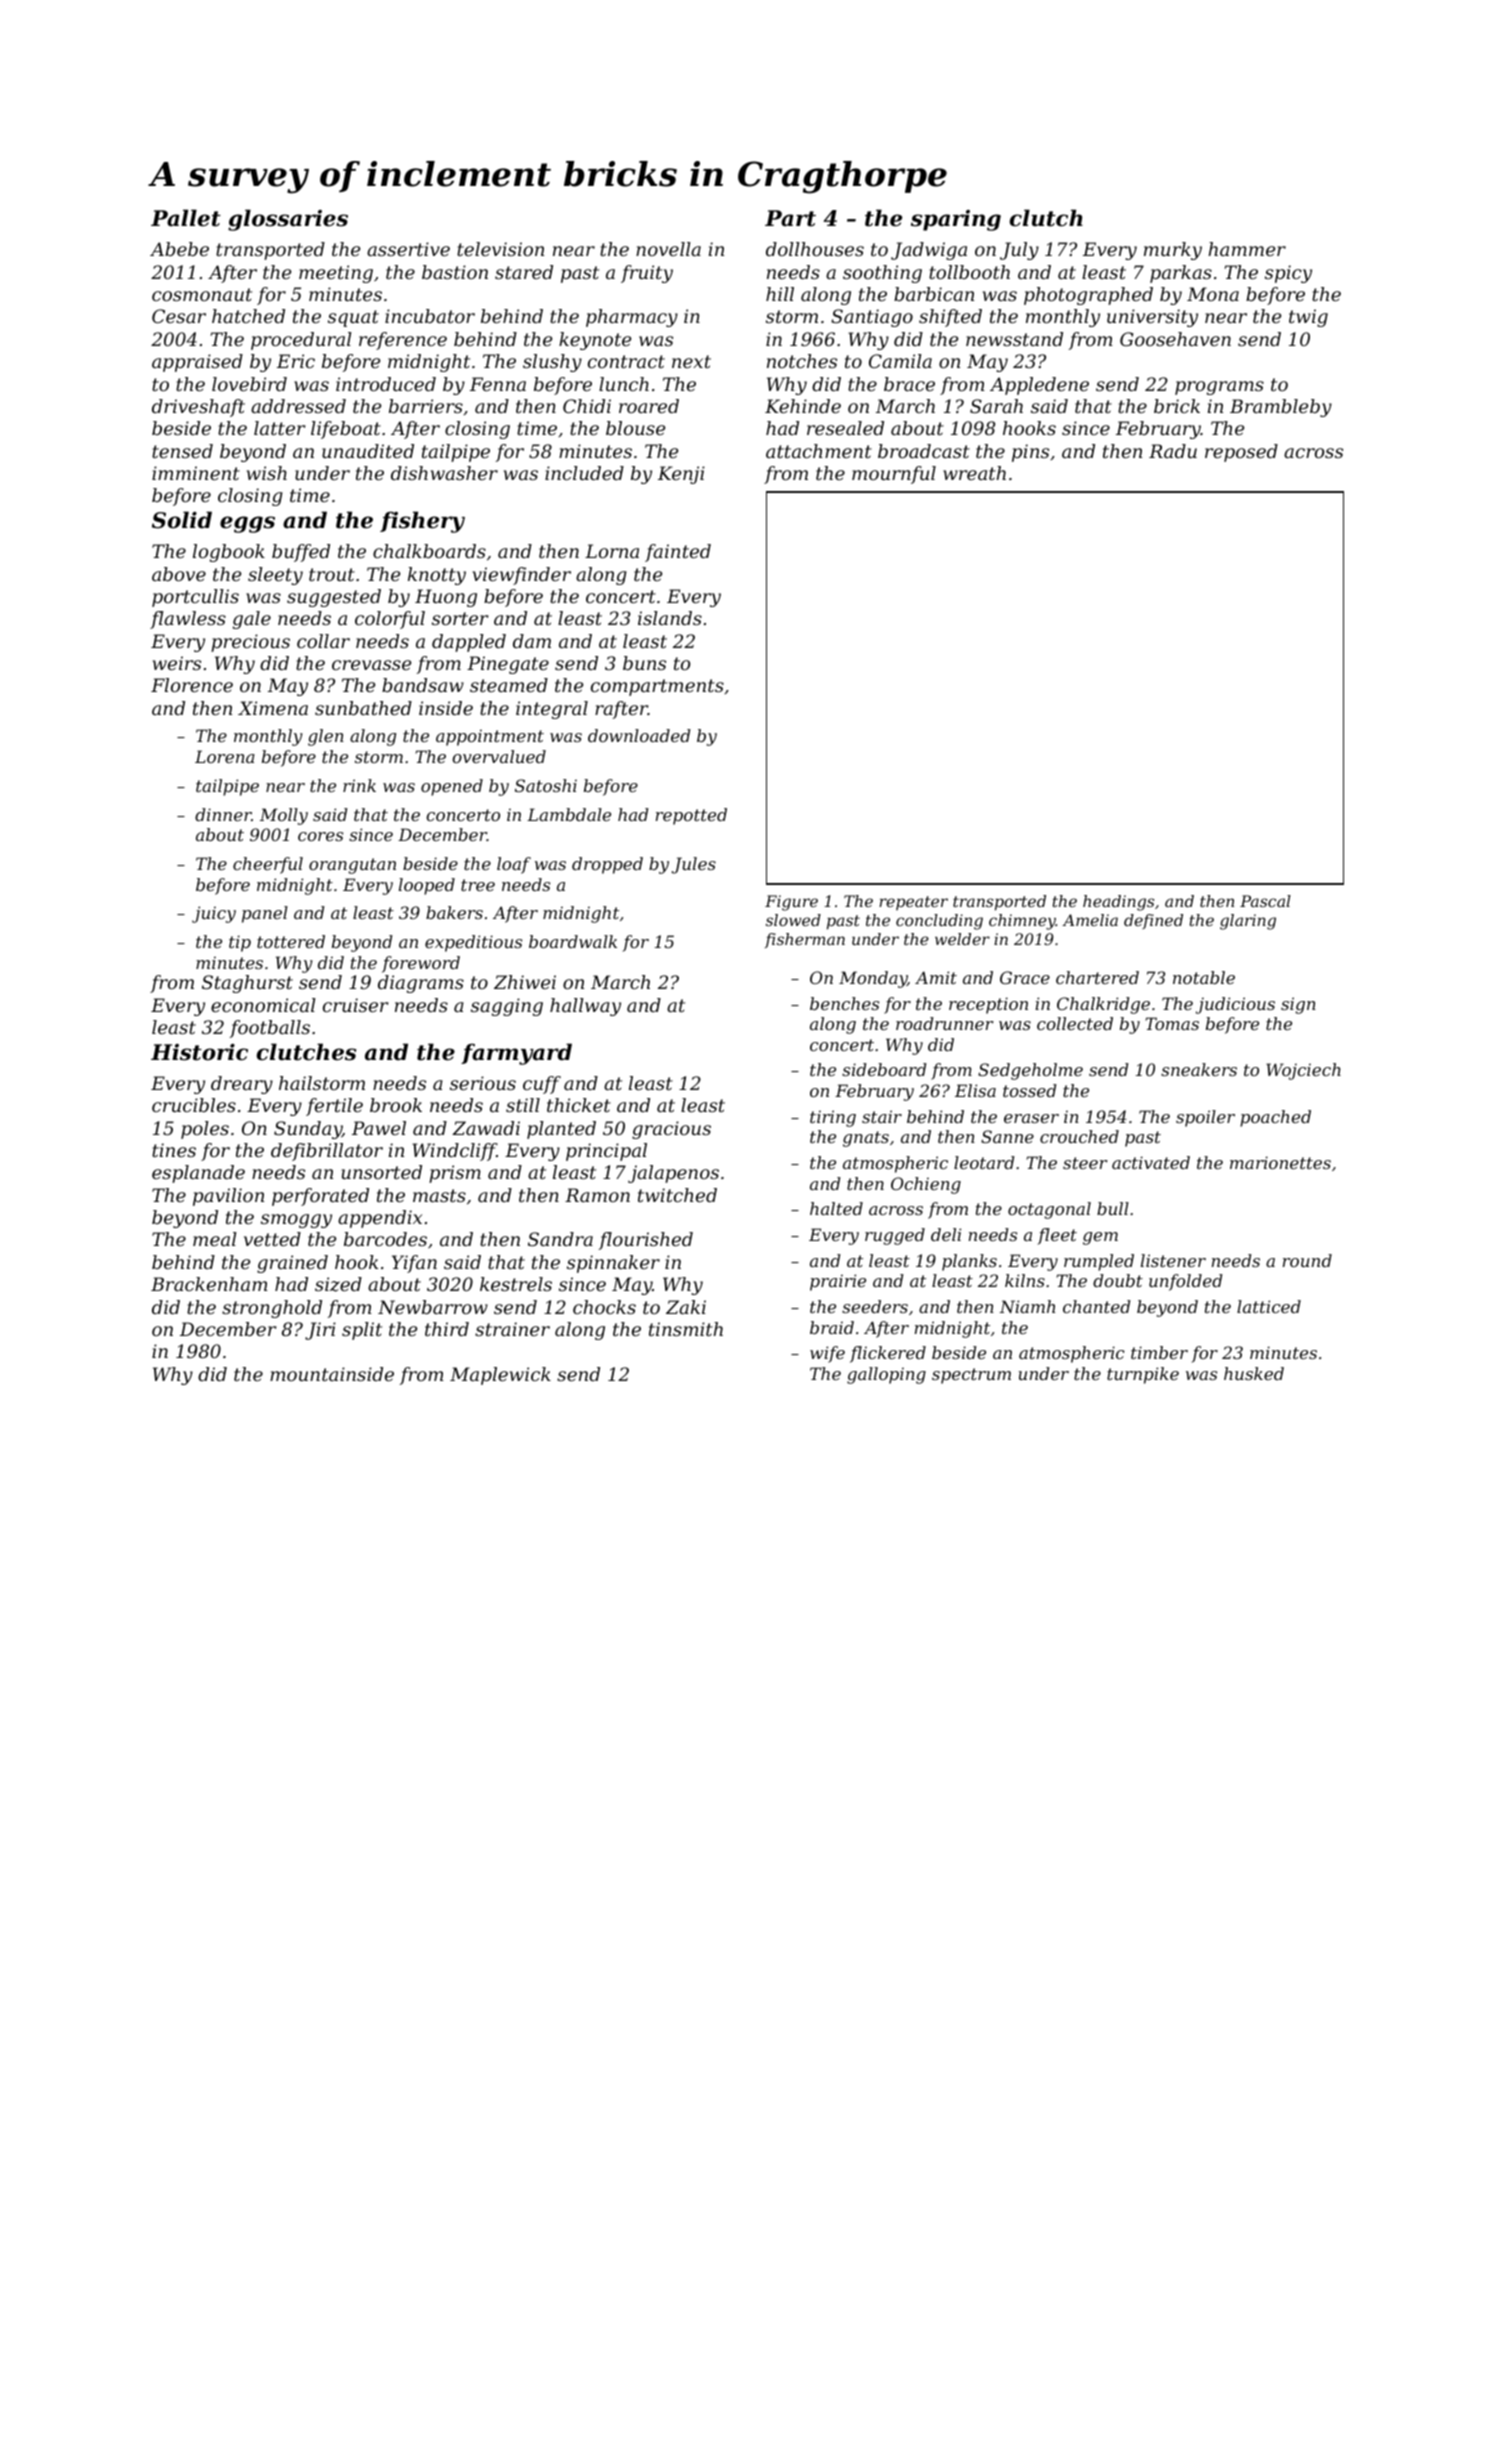 This screenshot has width=1496, height=2464. What do you see at coordinates (1143, 1375) in the screenshot?
I see `turnpike` at bounding box center [1143, 1375].
